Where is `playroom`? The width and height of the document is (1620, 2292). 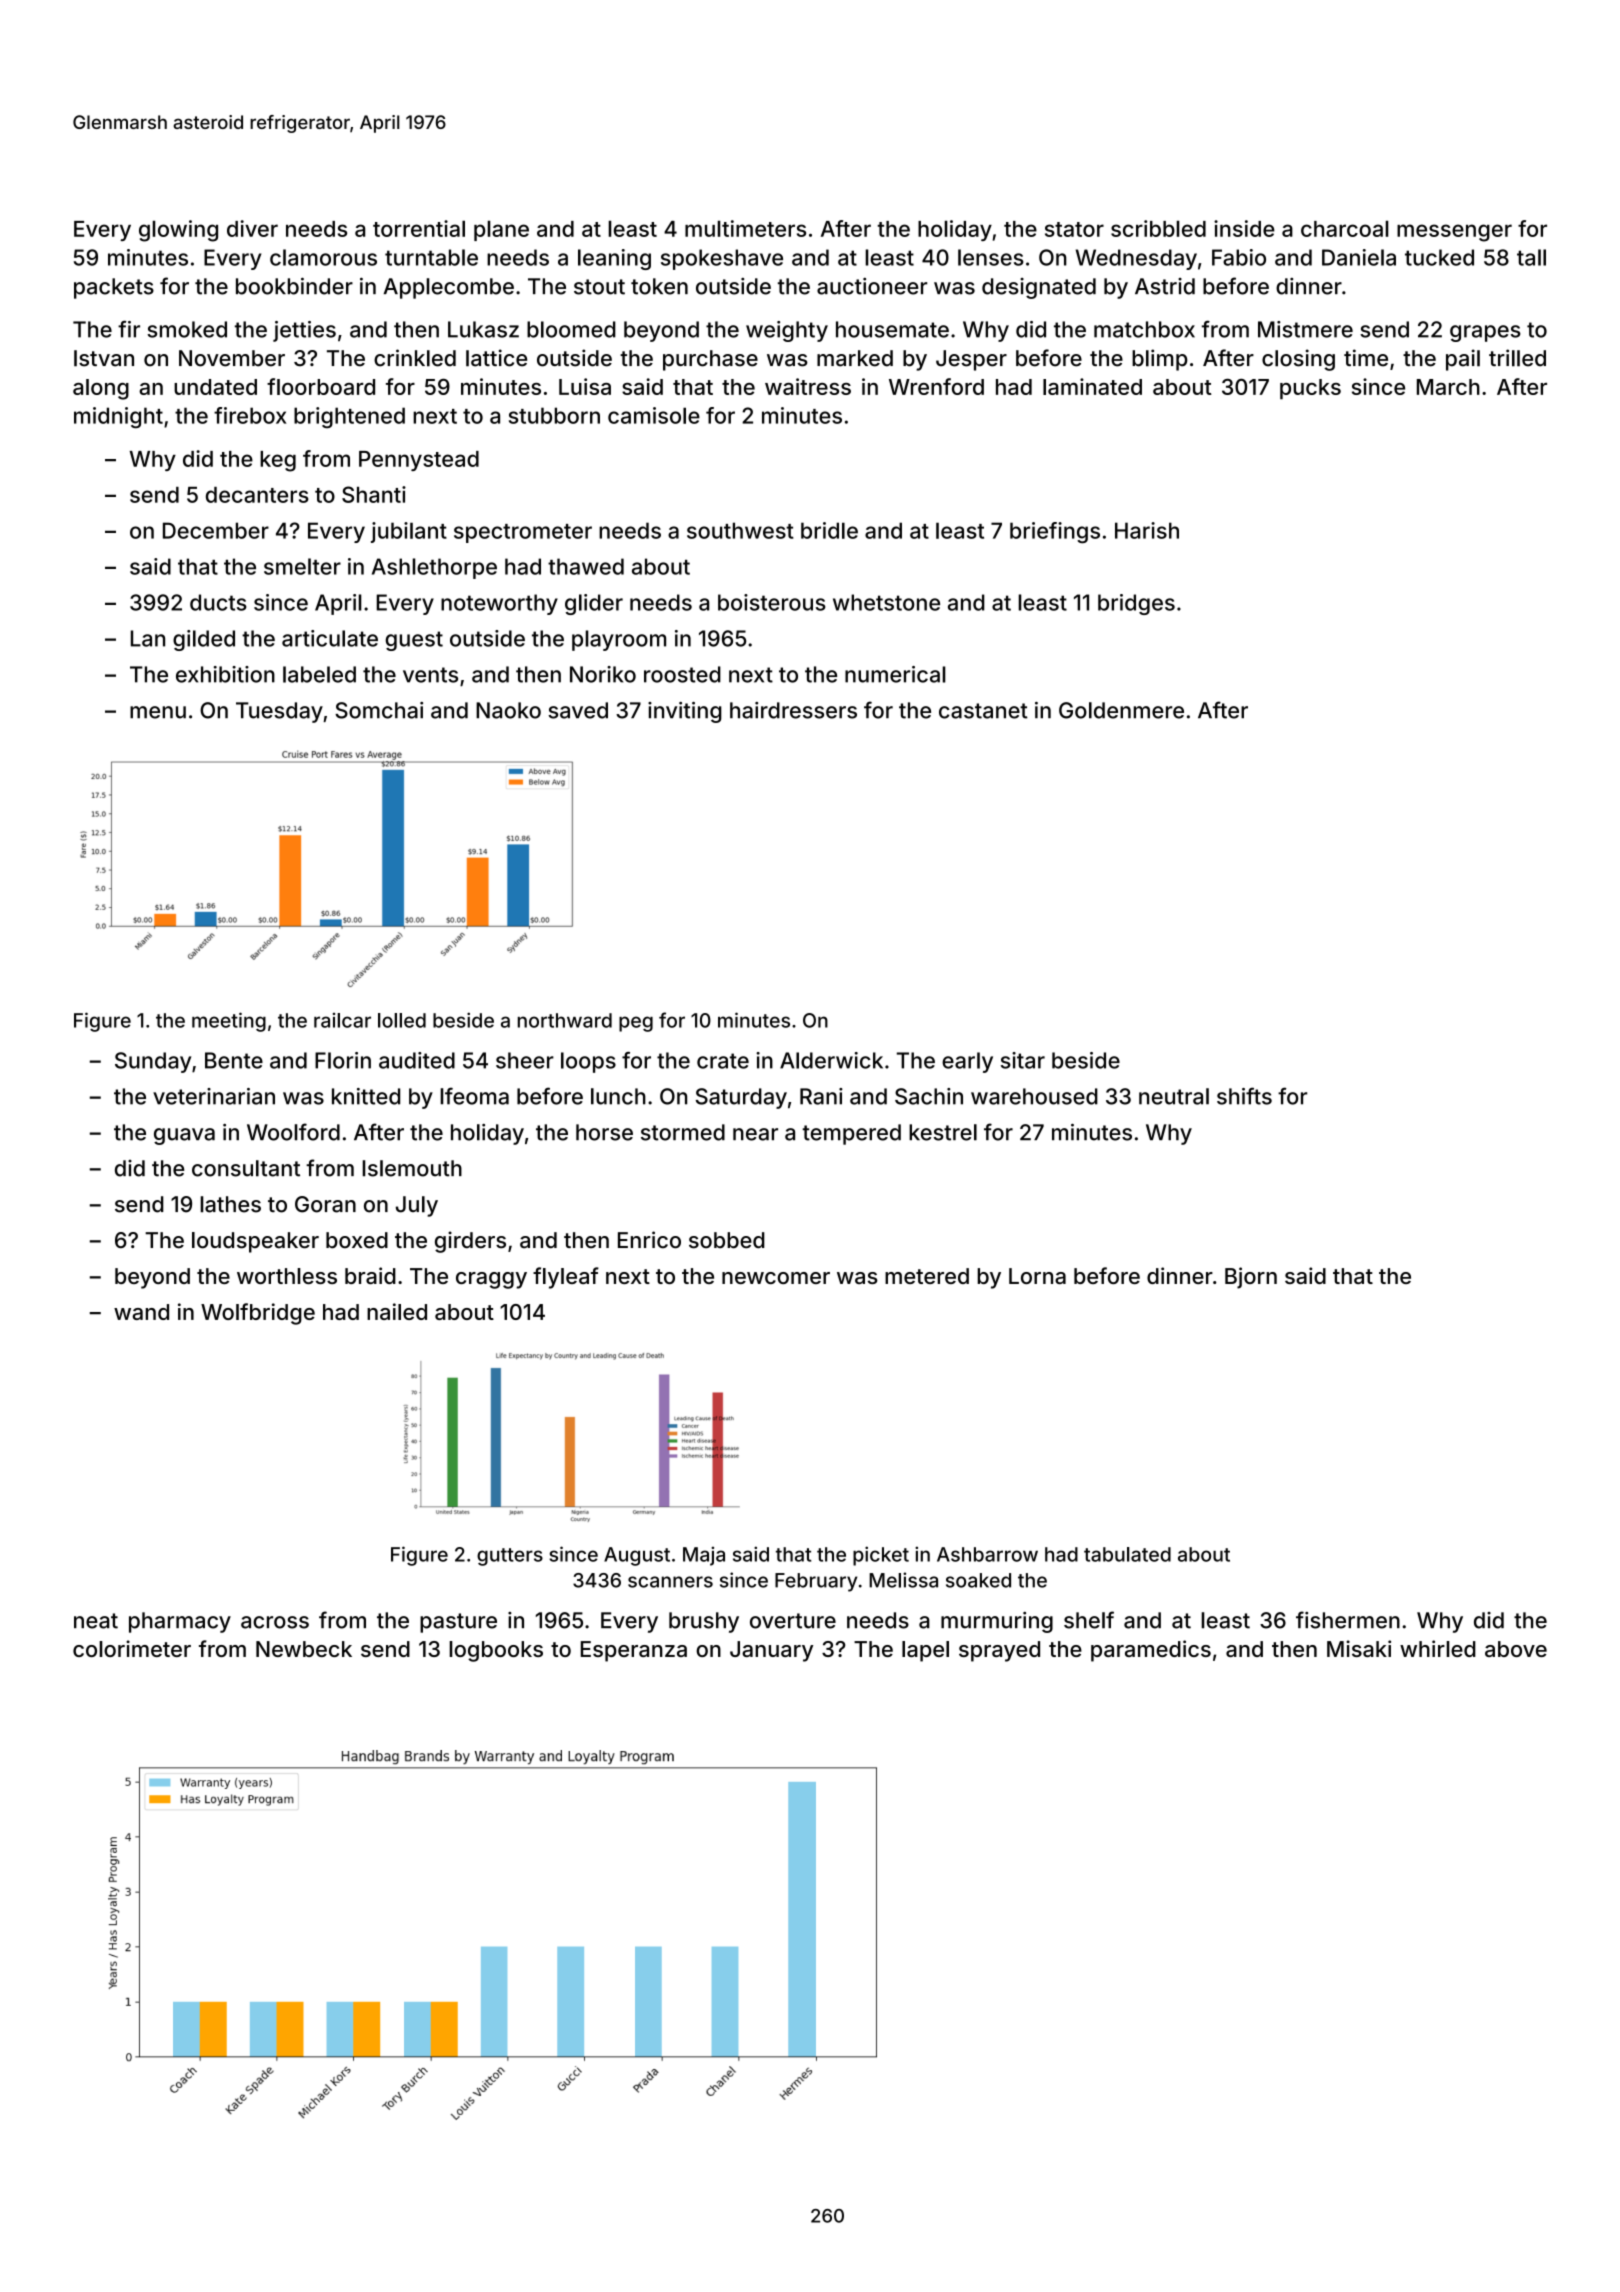
playroom is located at coordinates (619, 640).
